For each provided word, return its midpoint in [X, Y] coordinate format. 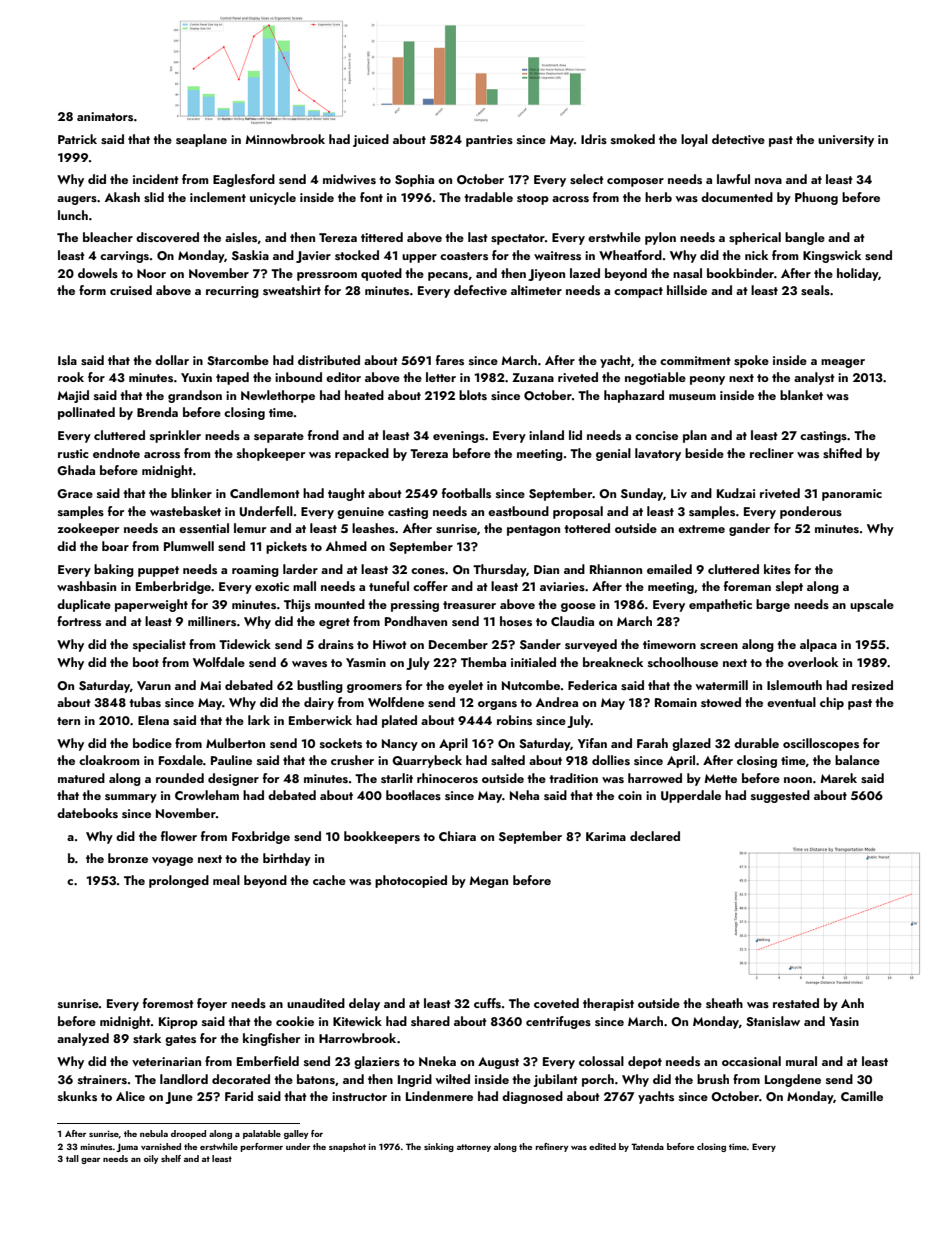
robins [514, 720]
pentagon [533, 530]
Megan [488, 882]
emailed [669, 569]
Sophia [414, 180]
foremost [168, 1003]
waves [309, 664]
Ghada [76, 470]
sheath [724, 1003]
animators [105, 116]
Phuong [816, 198]
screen [719, 646]
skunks [77, 1096]
